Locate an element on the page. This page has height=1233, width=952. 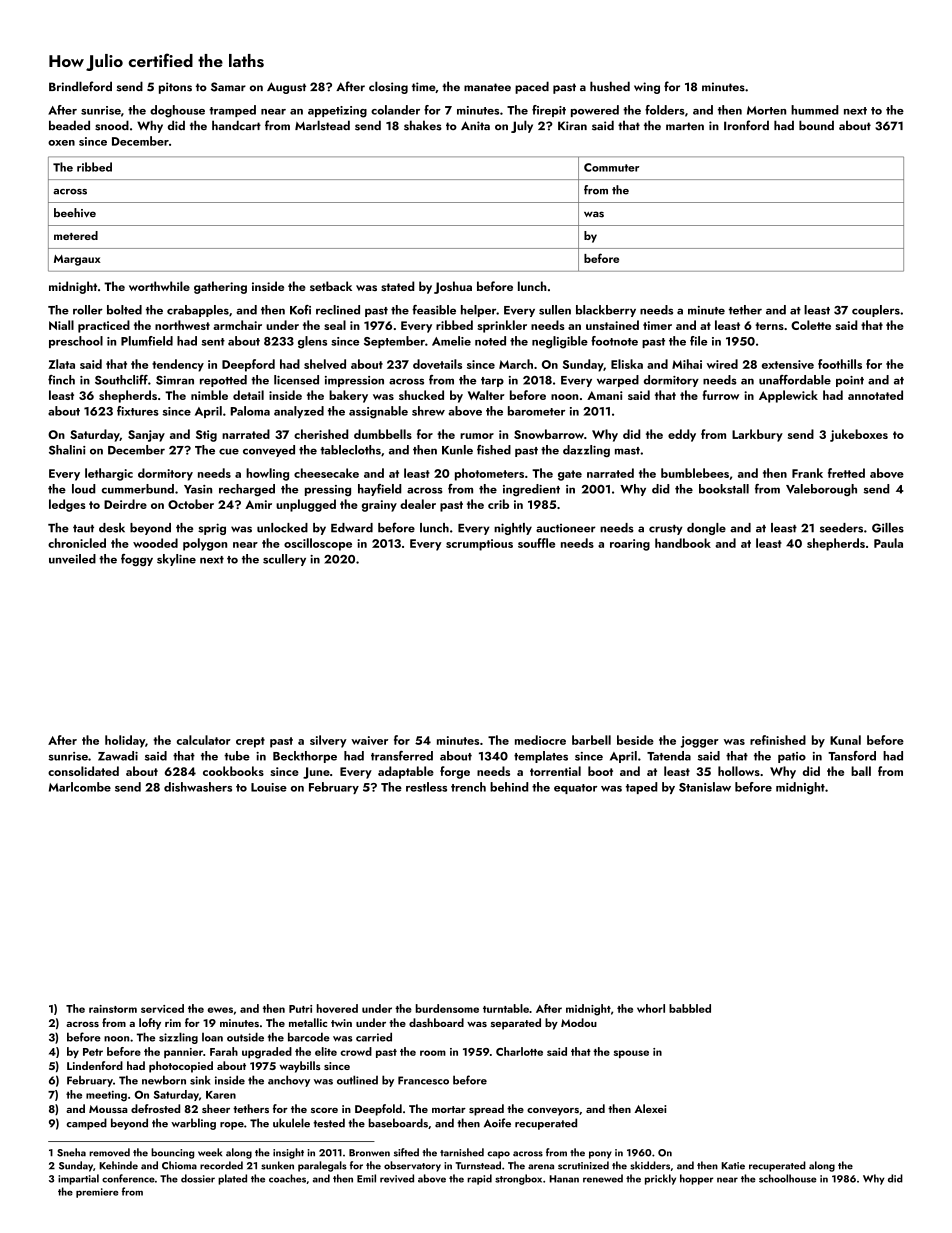
hushed is located at coordinates (610, 86).
